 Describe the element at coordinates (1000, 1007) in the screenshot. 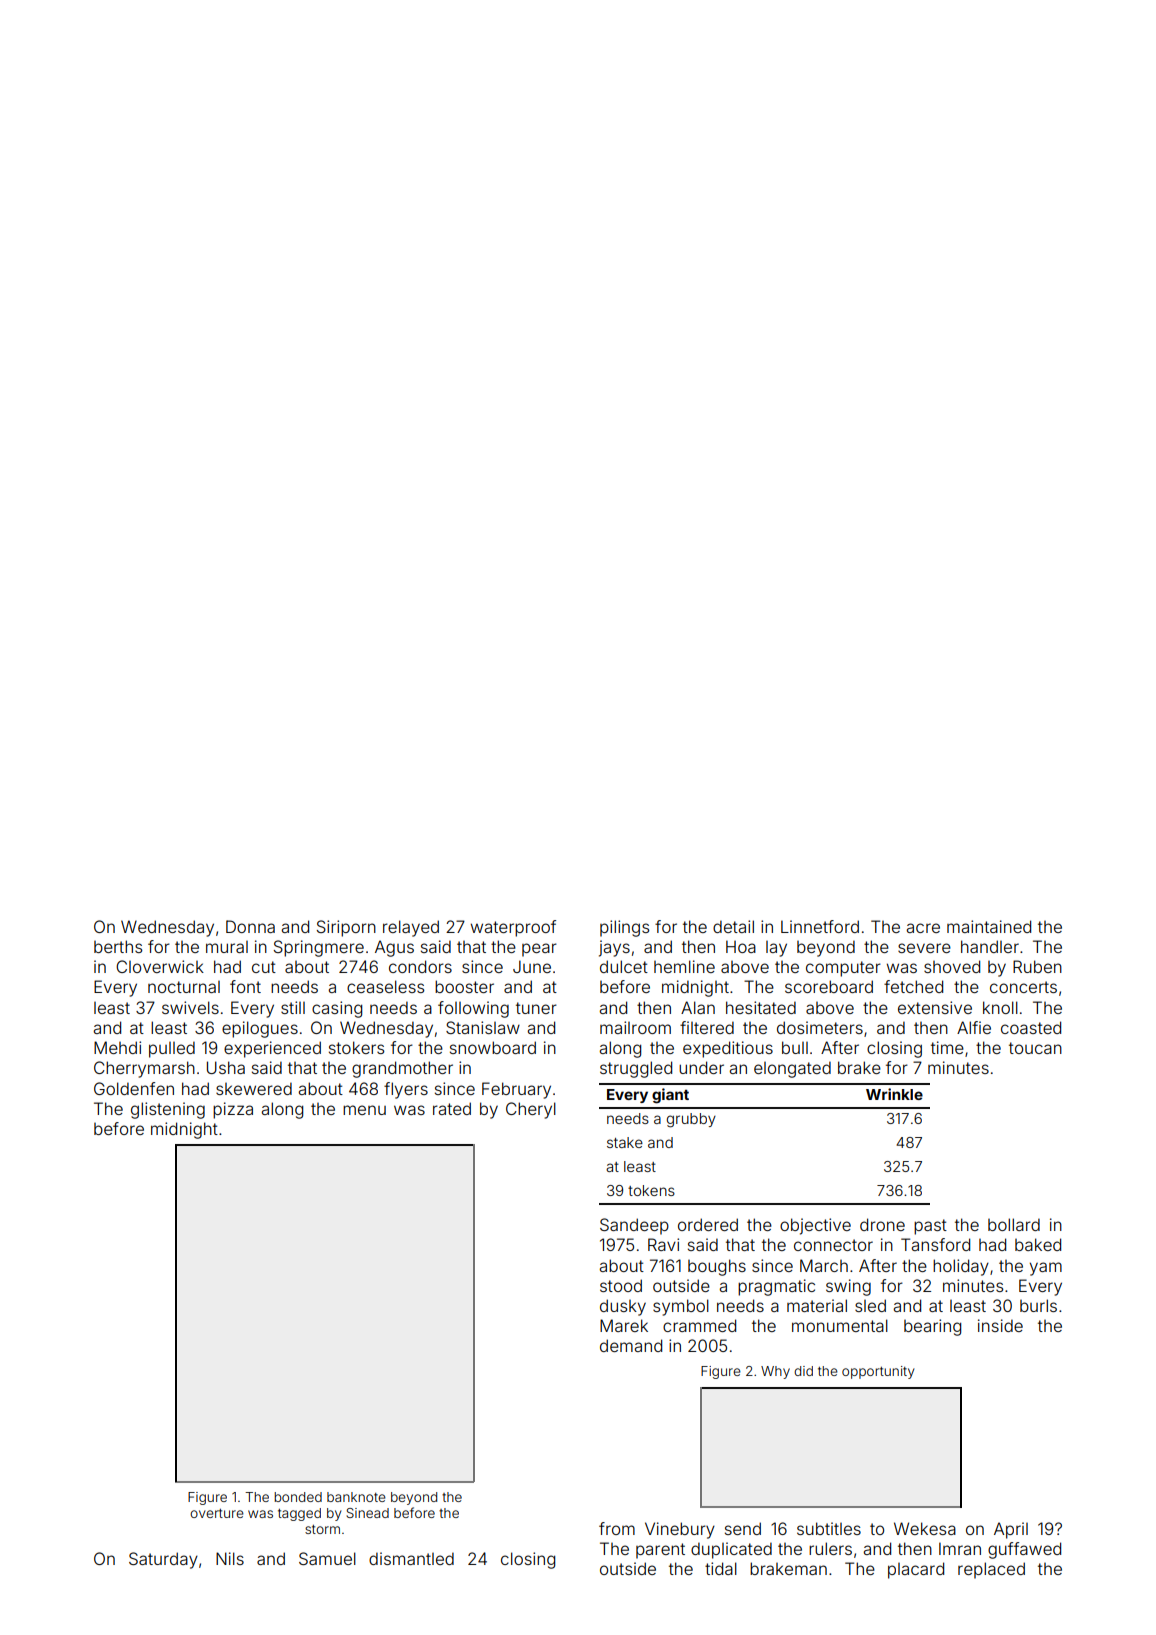

I see `knoll` at that location.
